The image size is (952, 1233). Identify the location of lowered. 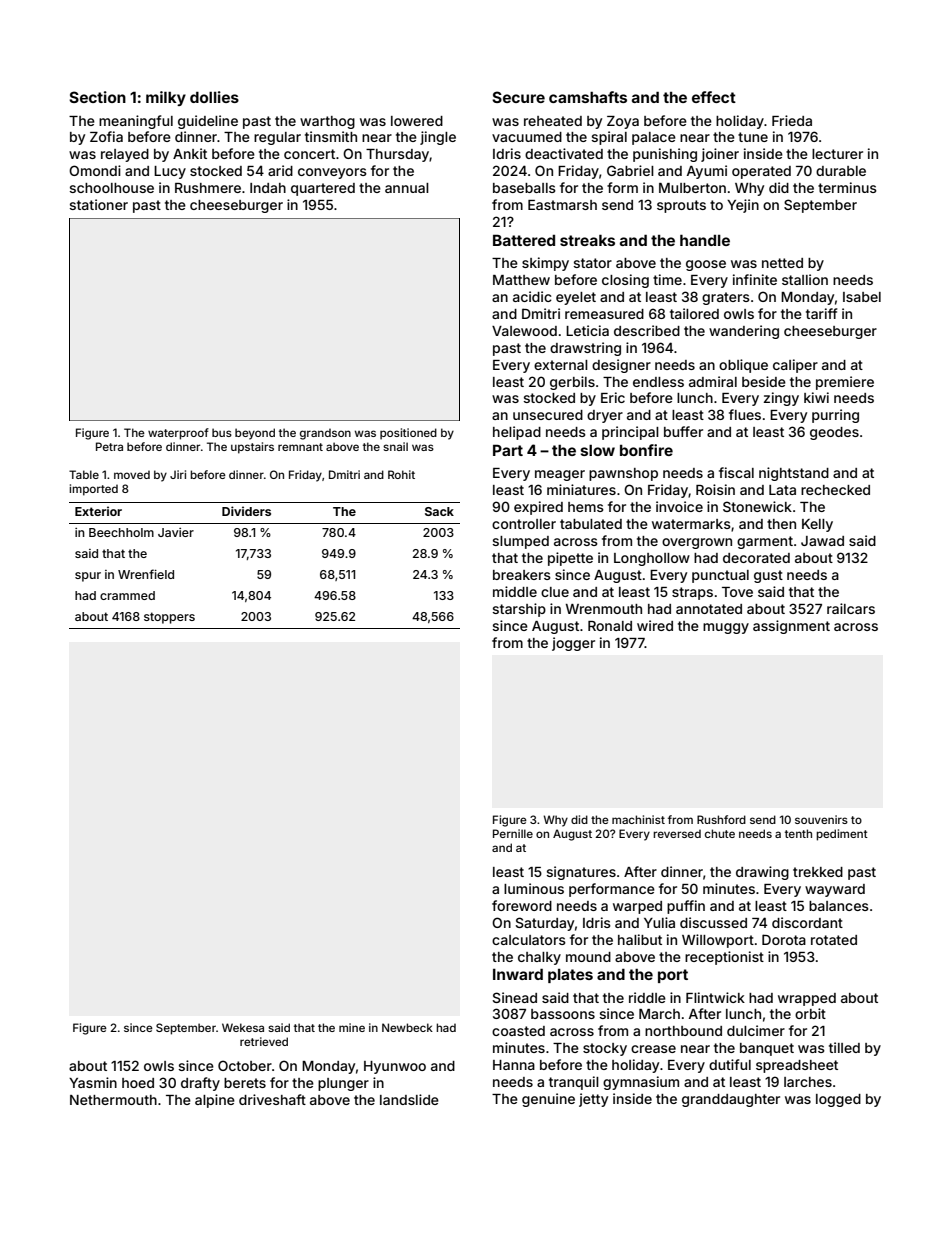
(417, 121).
